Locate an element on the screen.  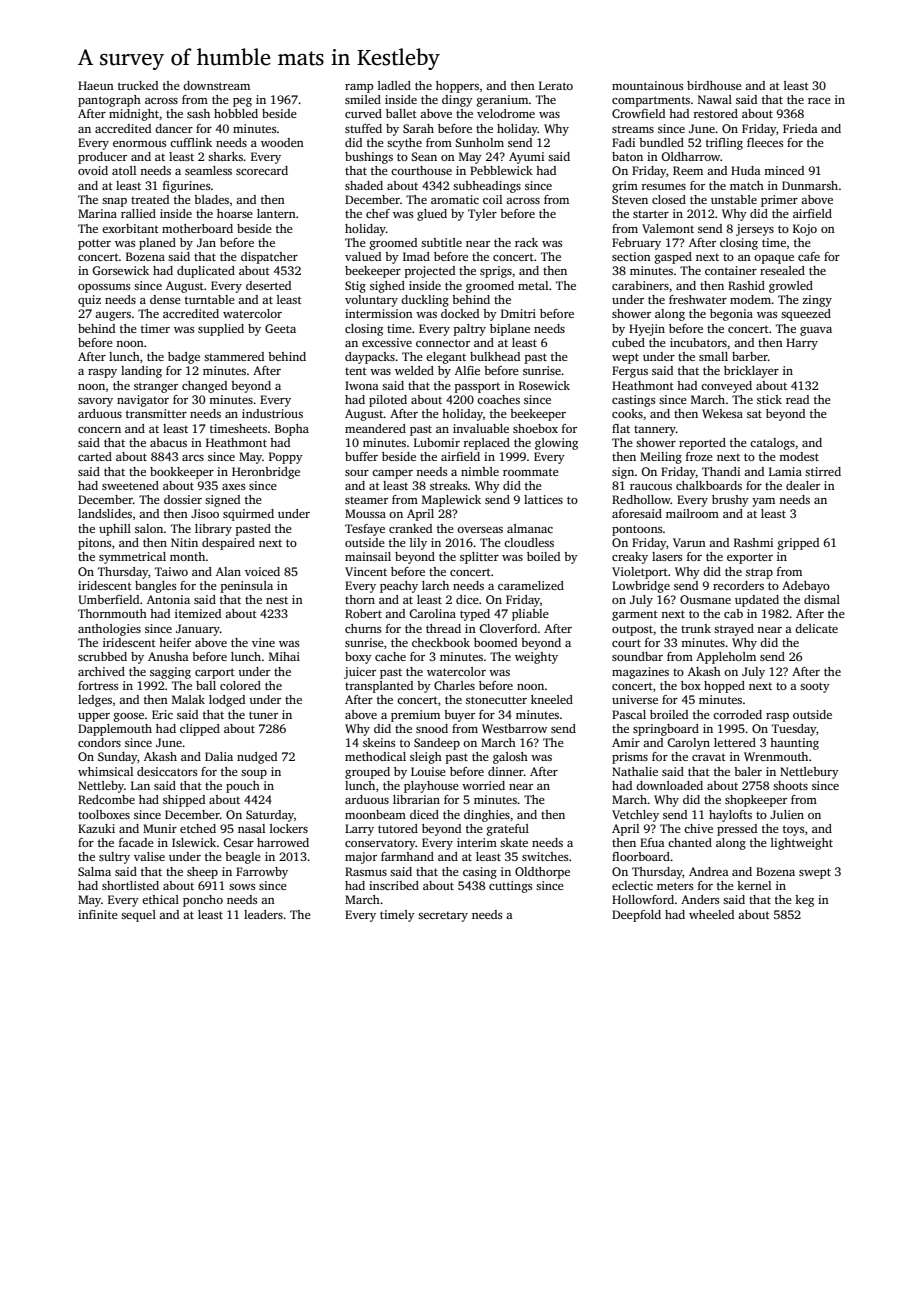
birdhouse is located at coordinates (714, 85).
